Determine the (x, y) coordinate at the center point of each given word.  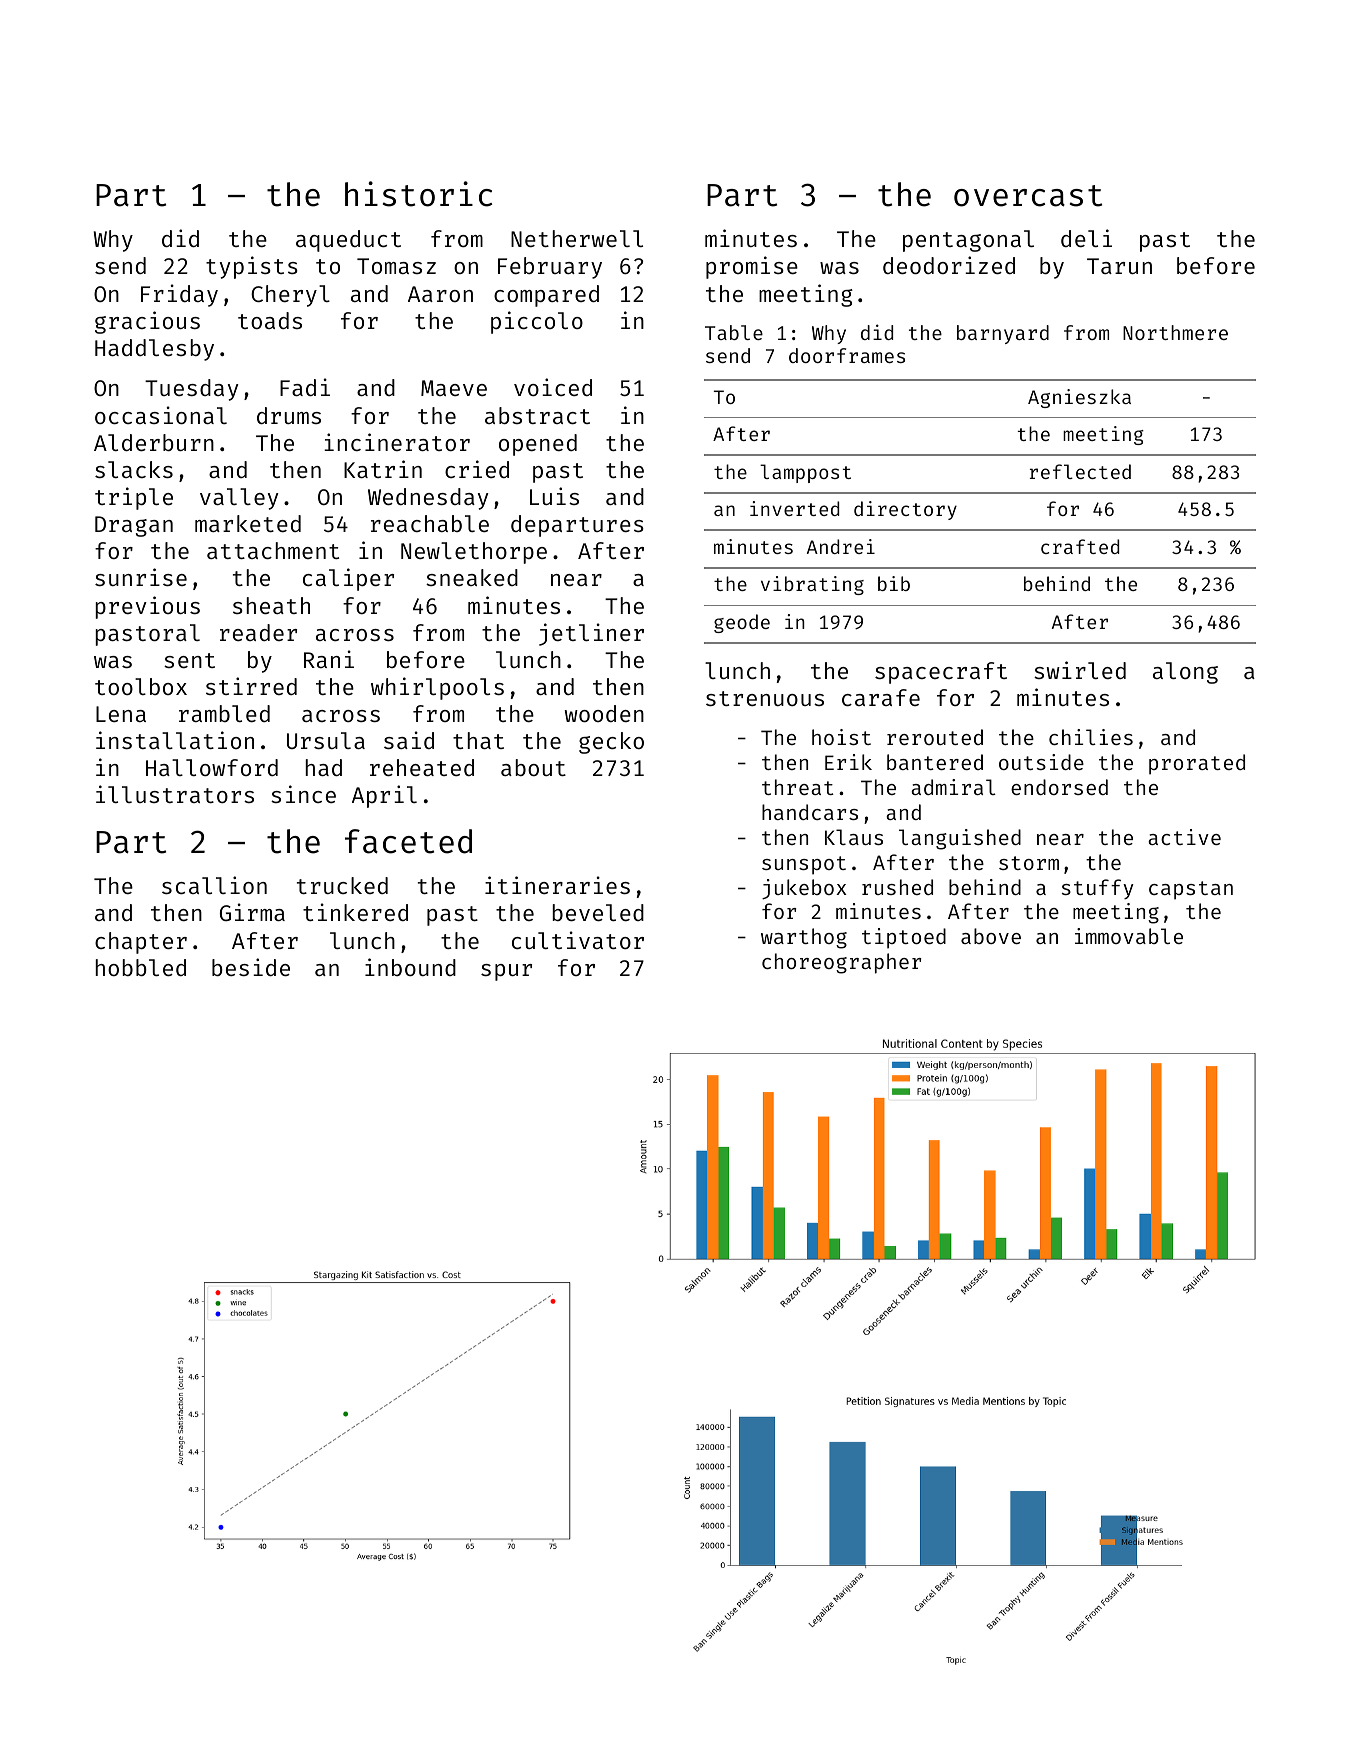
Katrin (383, 469)
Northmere (1175, 332)
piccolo (537, 322)
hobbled (141, 967)
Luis (554, 496)
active (1184, 837)
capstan (1191, 890)
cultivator (578, 940)
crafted (1080, 546)
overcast (1028, 196)
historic (418, 194)
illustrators (175, 794)
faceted (408, 841)
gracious (147, 322)
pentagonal (968, 241)
